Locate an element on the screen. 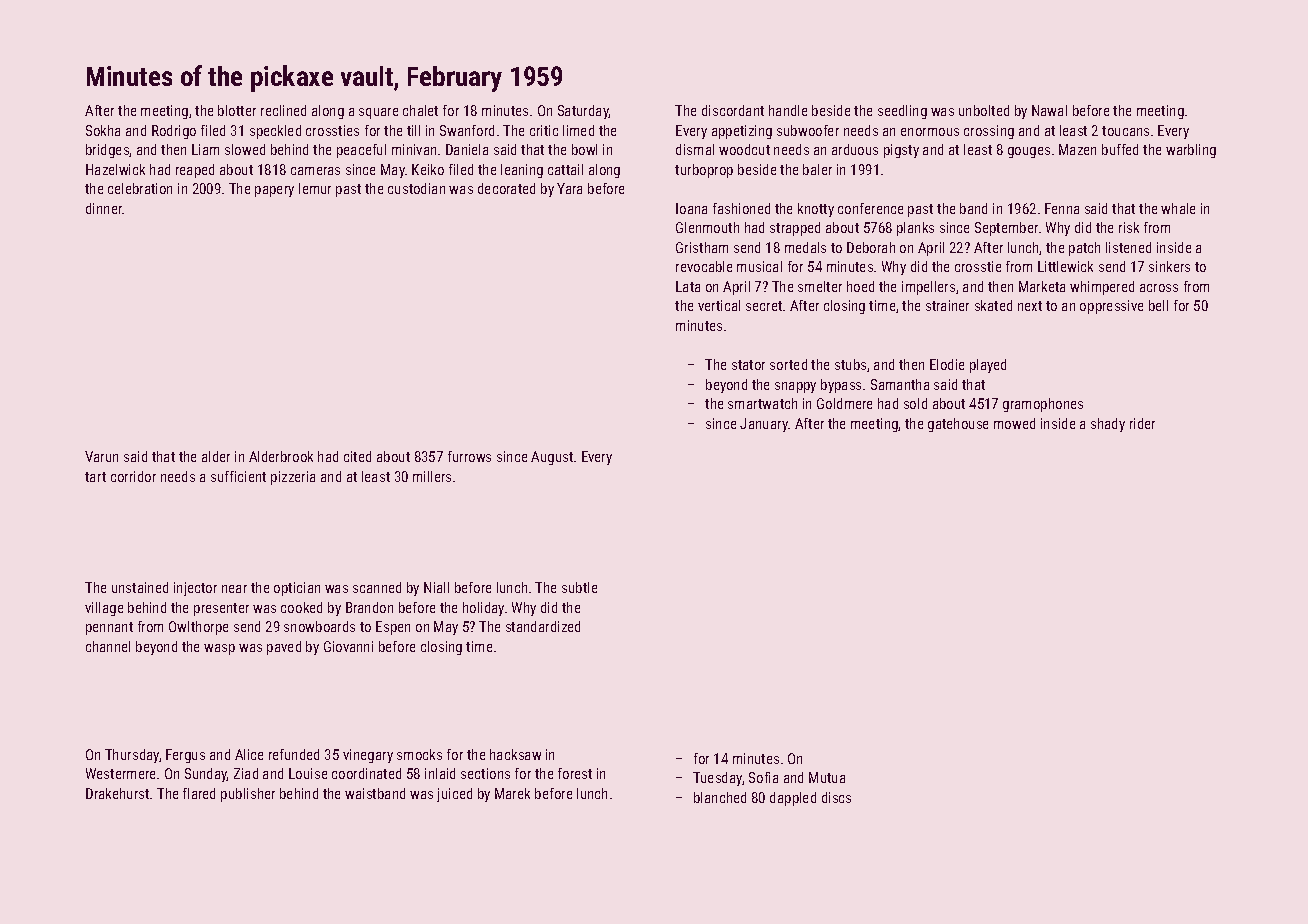  sufficient is located at coordinates (238, 476).
